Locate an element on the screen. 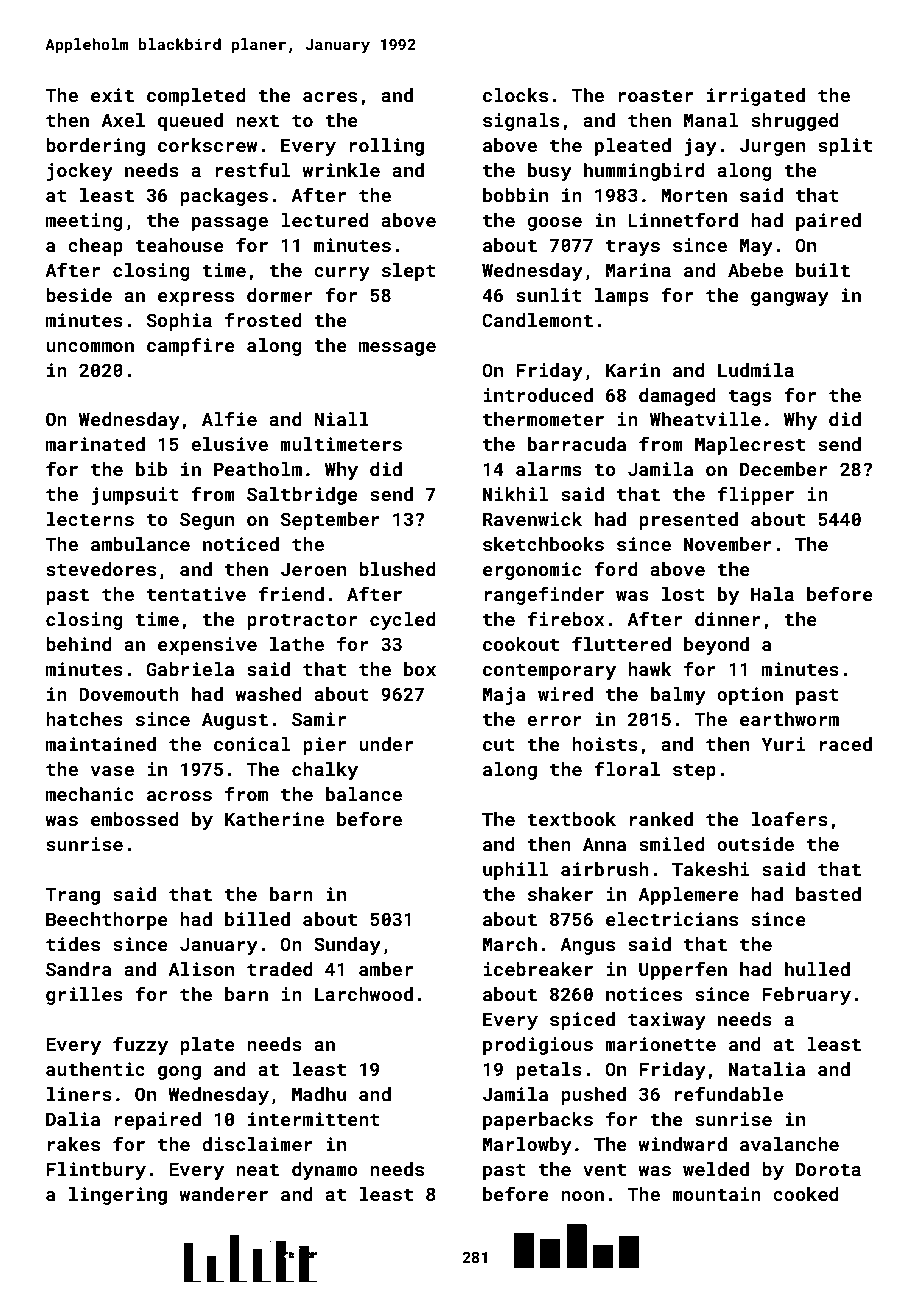 The width and height of the screenshot is (924, 1308). Ludmila is located at coordinates (756, 370).
